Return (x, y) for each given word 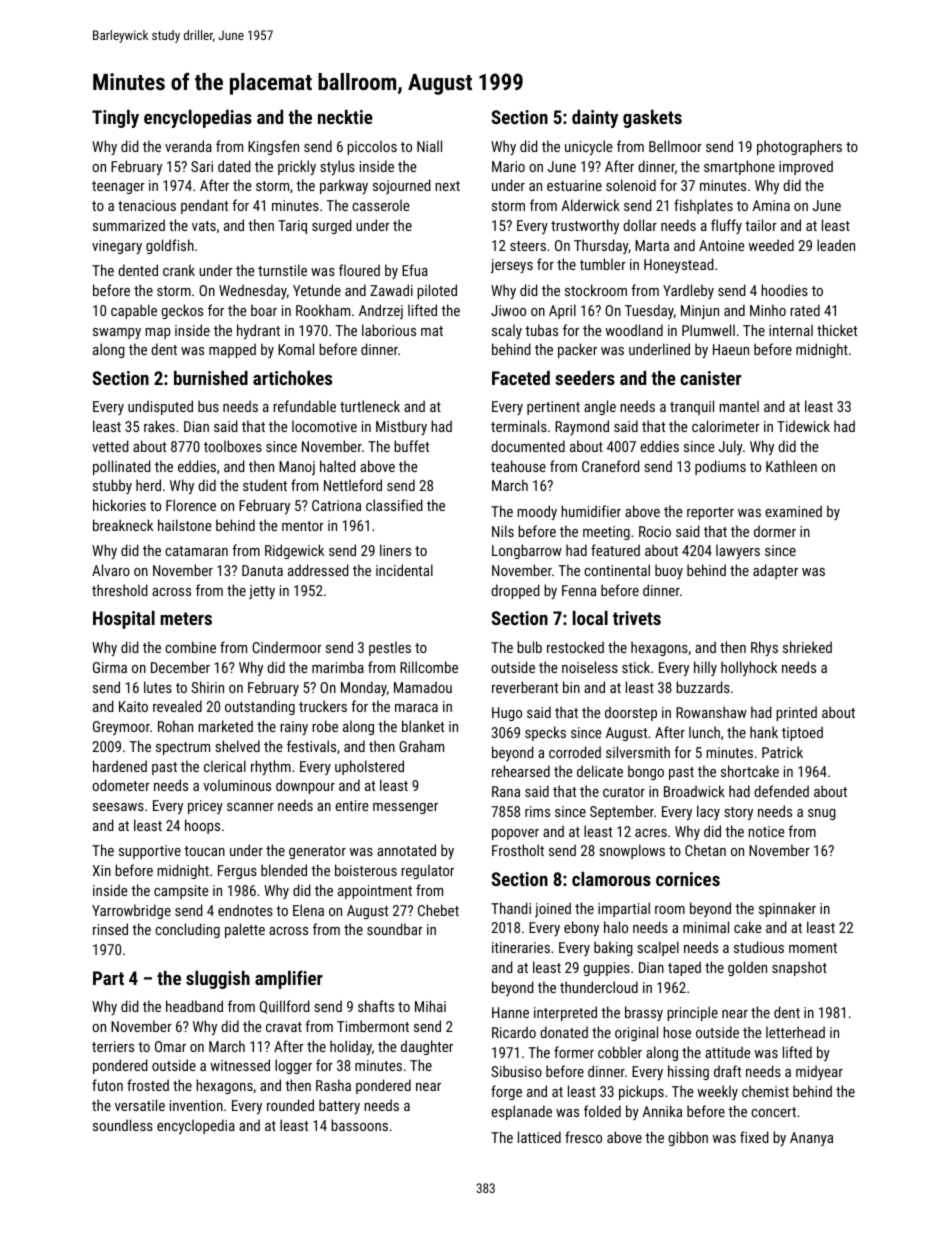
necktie (345, 116)
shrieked (807, 647)
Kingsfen (273, 147)
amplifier (289, 979)
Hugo (507, 714)
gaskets (652, 118)
